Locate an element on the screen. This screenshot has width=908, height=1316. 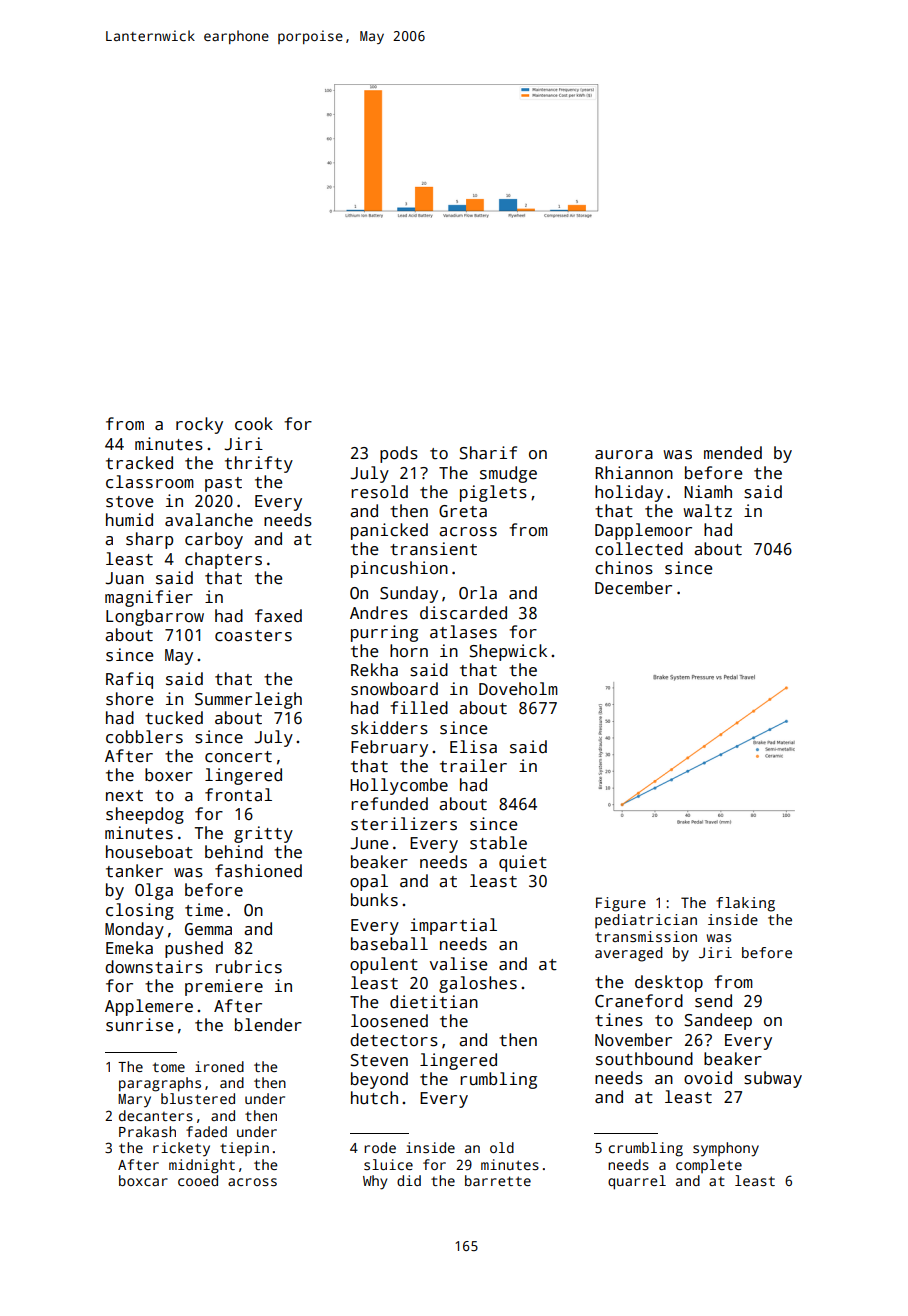
flaking is located at coordinates (745, 904).
